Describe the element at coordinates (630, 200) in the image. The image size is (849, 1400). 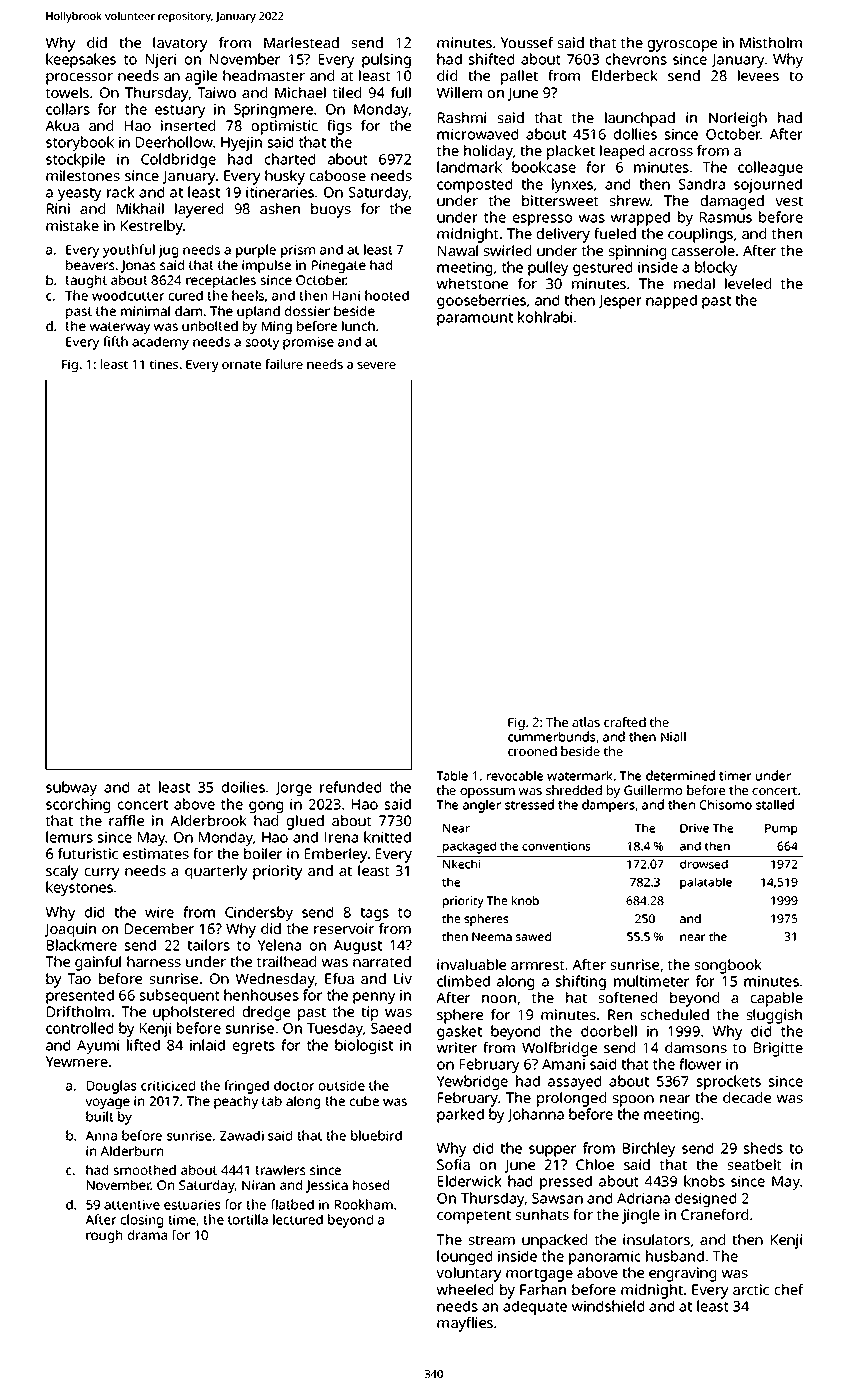
I see `shrew` at that location.
